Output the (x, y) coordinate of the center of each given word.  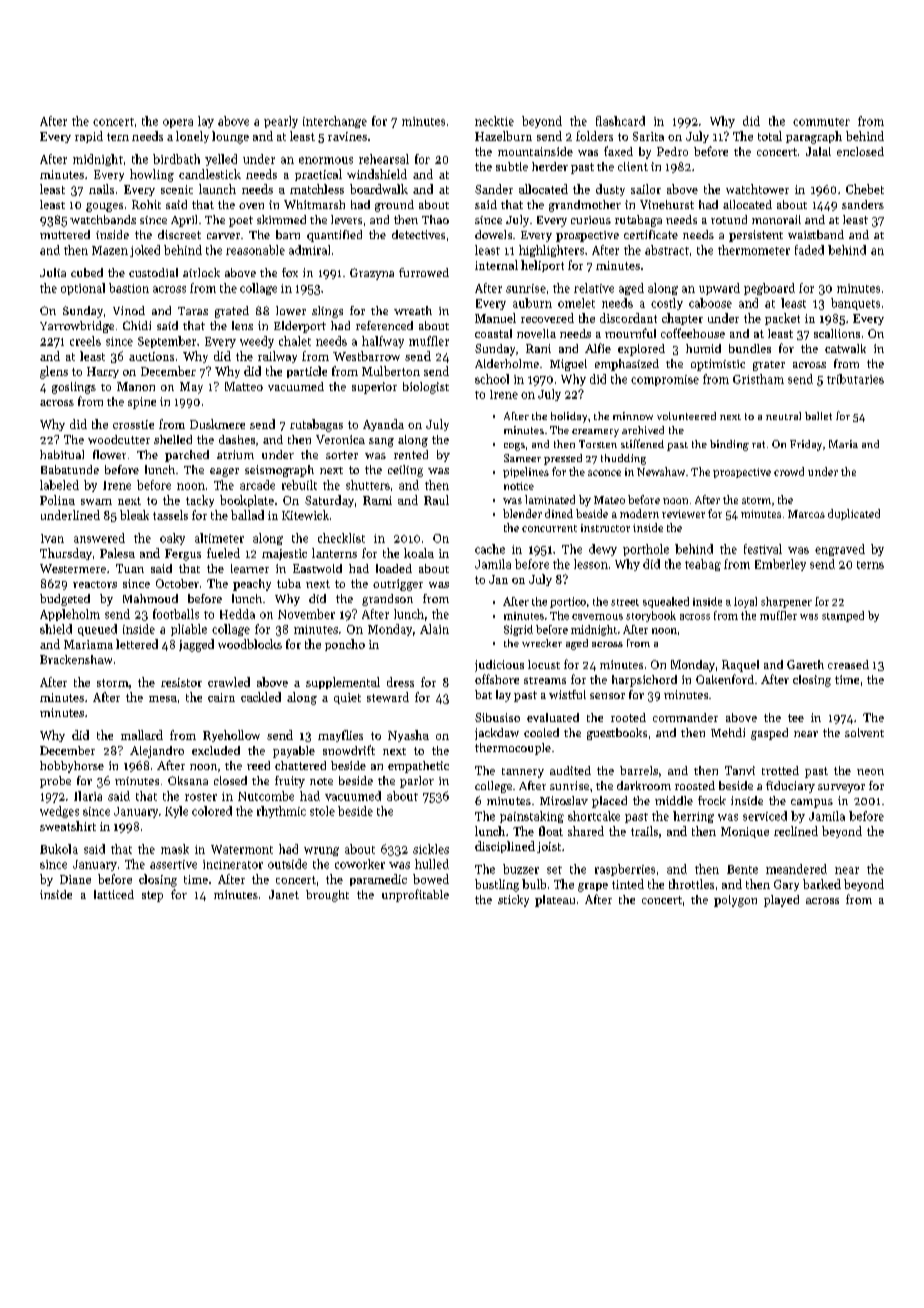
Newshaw (661, 471)
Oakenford (725, 679)
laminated (550, 499)
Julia (53, 272)
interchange (335, 122)
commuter (821, 122)
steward (388, 697)
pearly (281, 122)
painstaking (532, 817)
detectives (418, 234)
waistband (816, 234)
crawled (229, 682)
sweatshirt (68, 826)
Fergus (183, 555)
